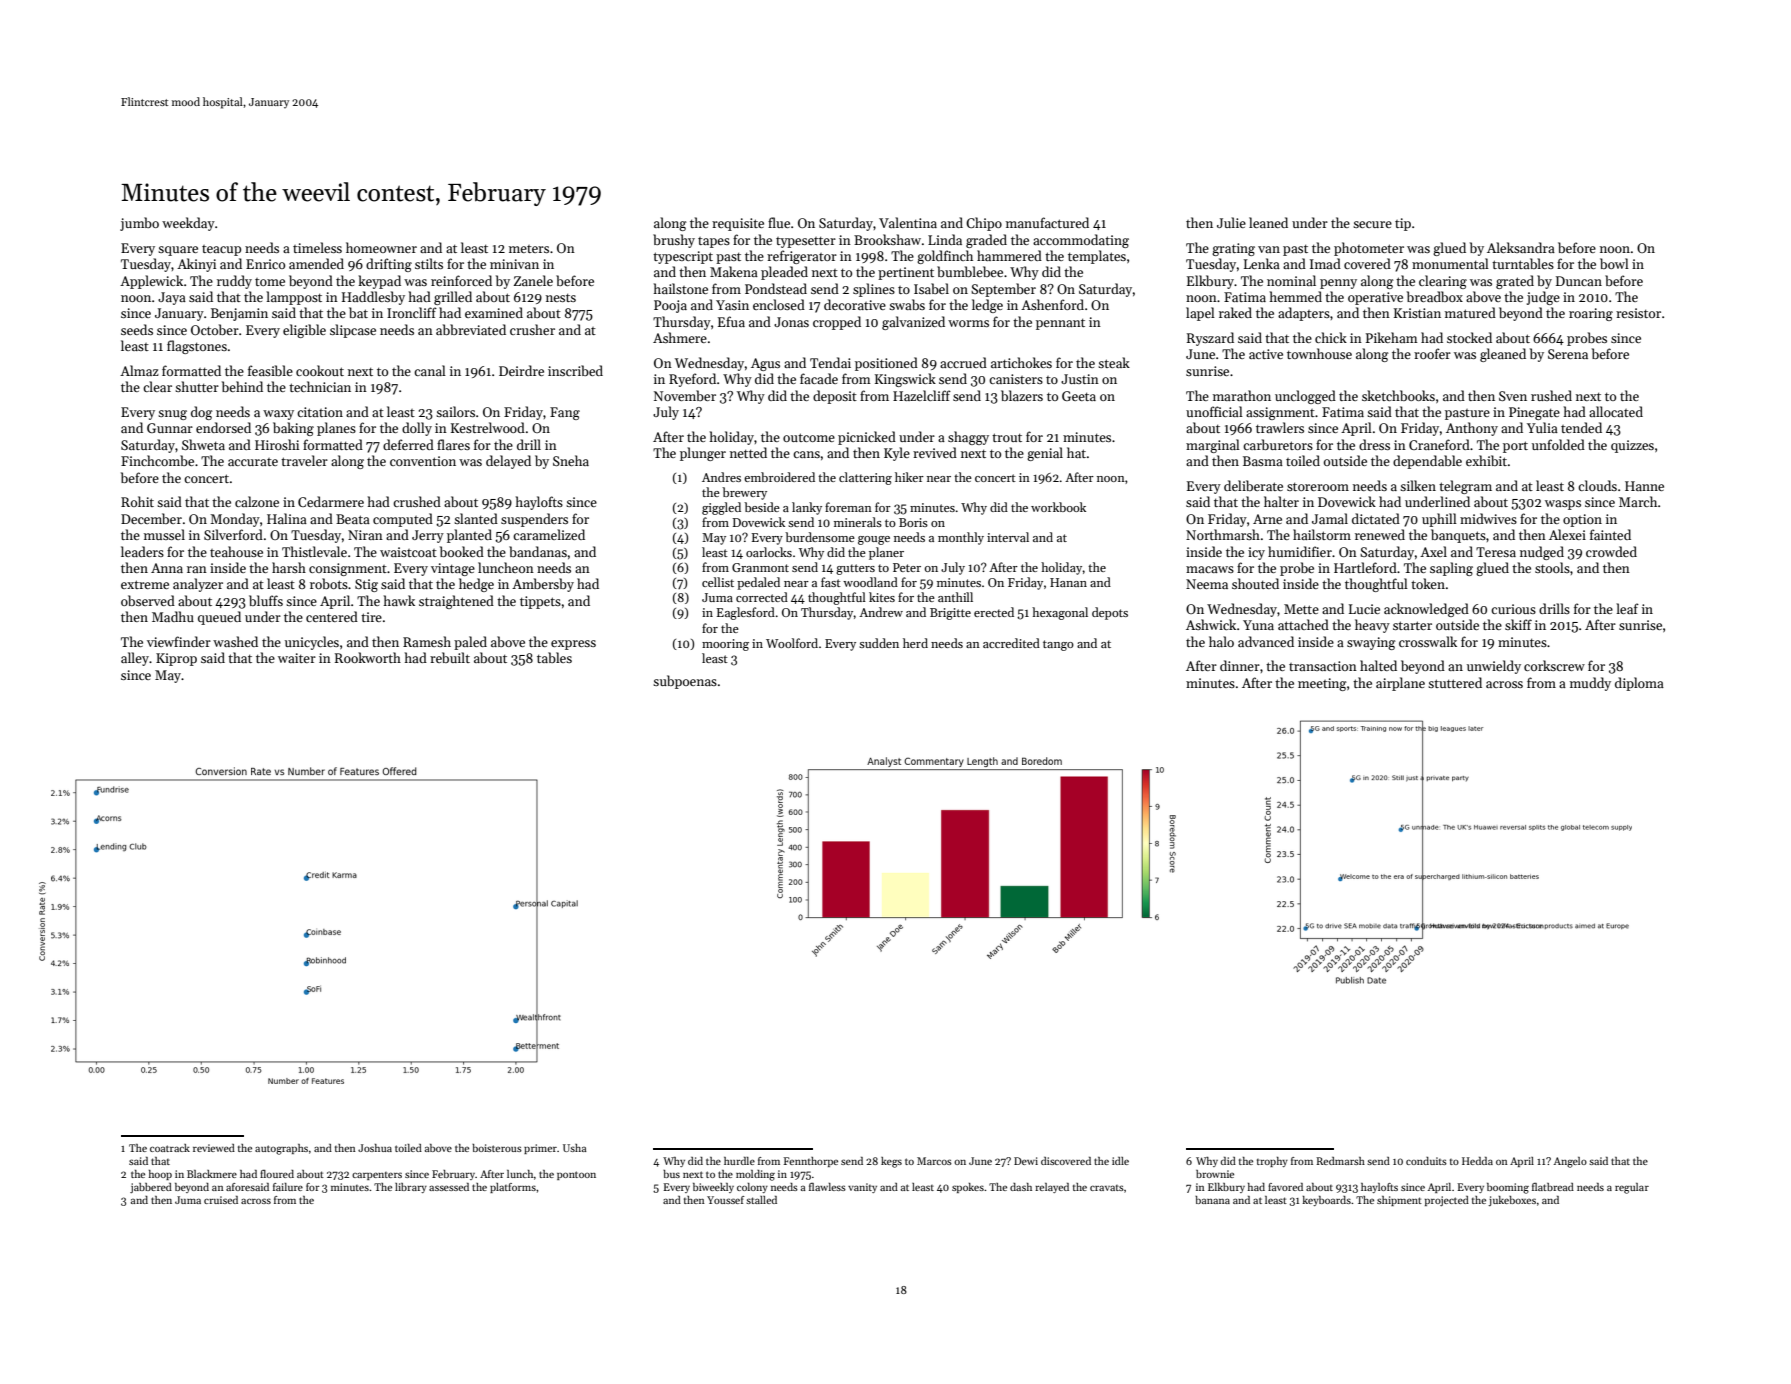 This screenshot has width=1791, height=1384. What do you see at coordinates (685, 682) in the screenshot?
I see `subpoenas` at bounding box center [685, 682].
